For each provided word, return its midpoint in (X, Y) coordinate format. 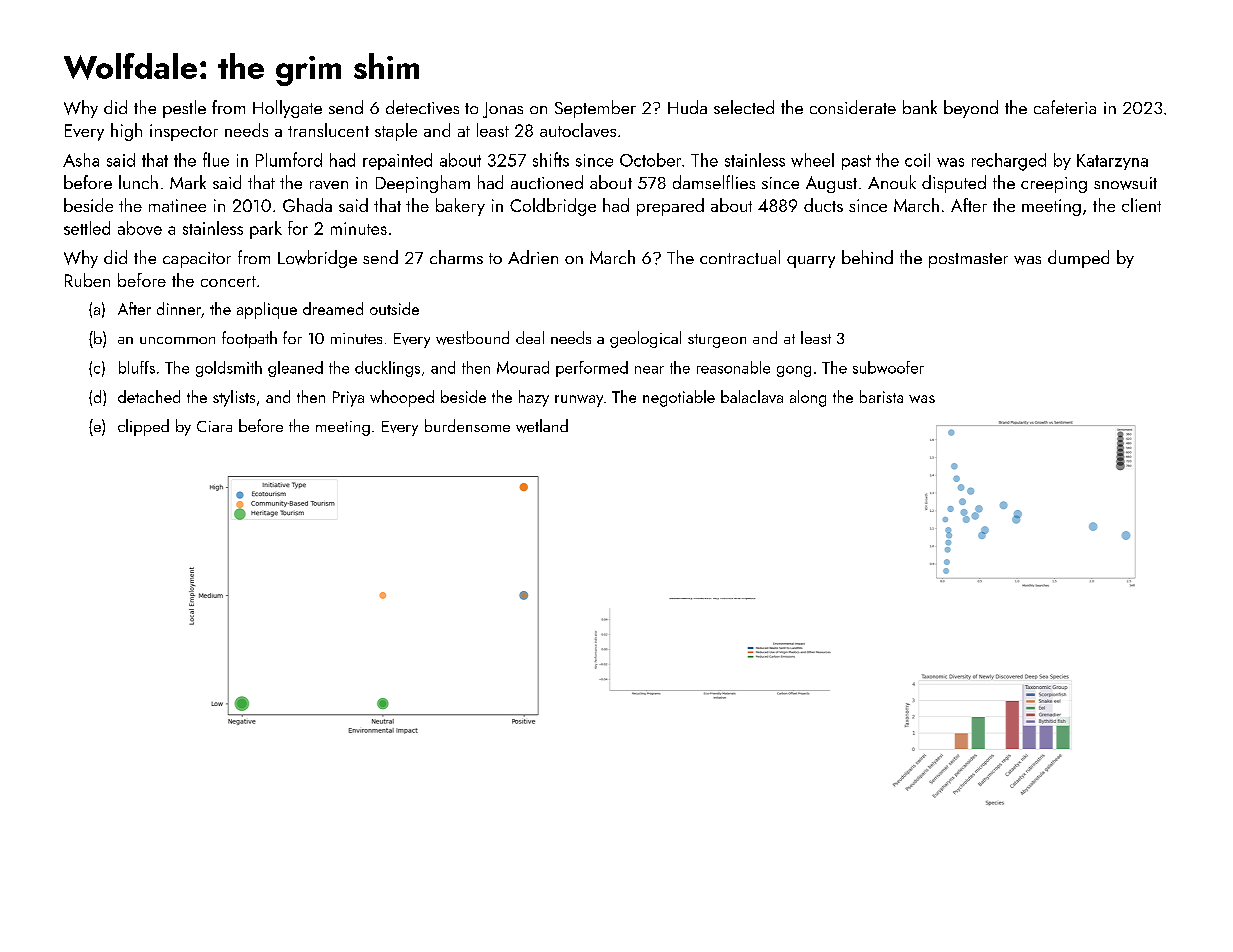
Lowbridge (317, 259)
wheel (812, 160)
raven (329, 185)
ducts (823, 205)
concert (228, 281)
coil (917, 160)
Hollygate (287, 109)
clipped (143, 427)
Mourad (523, 367)
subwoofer (888, 367)
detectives (422, 107)
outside (394, 308)
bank (920, 107)
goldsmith (229, 369)
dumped (1078, 259)
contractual (740, 257)
